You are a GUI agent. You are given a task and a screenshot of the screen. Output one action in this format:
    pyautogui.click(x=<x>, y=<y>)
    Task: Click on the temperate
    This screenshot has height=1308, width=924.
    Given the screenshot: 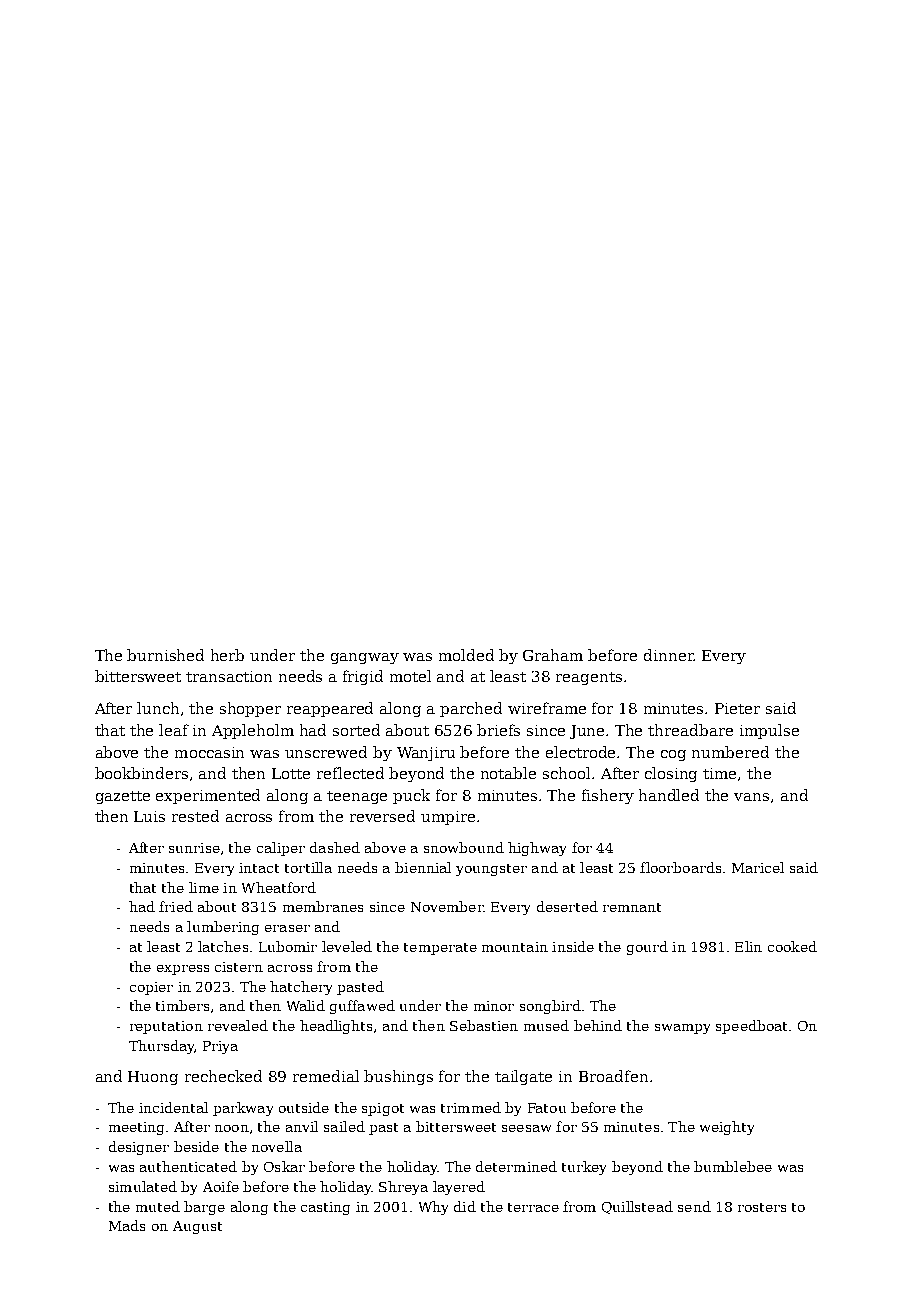 What is the action you would take?
    pyautogui.click(x=440, y=949)
